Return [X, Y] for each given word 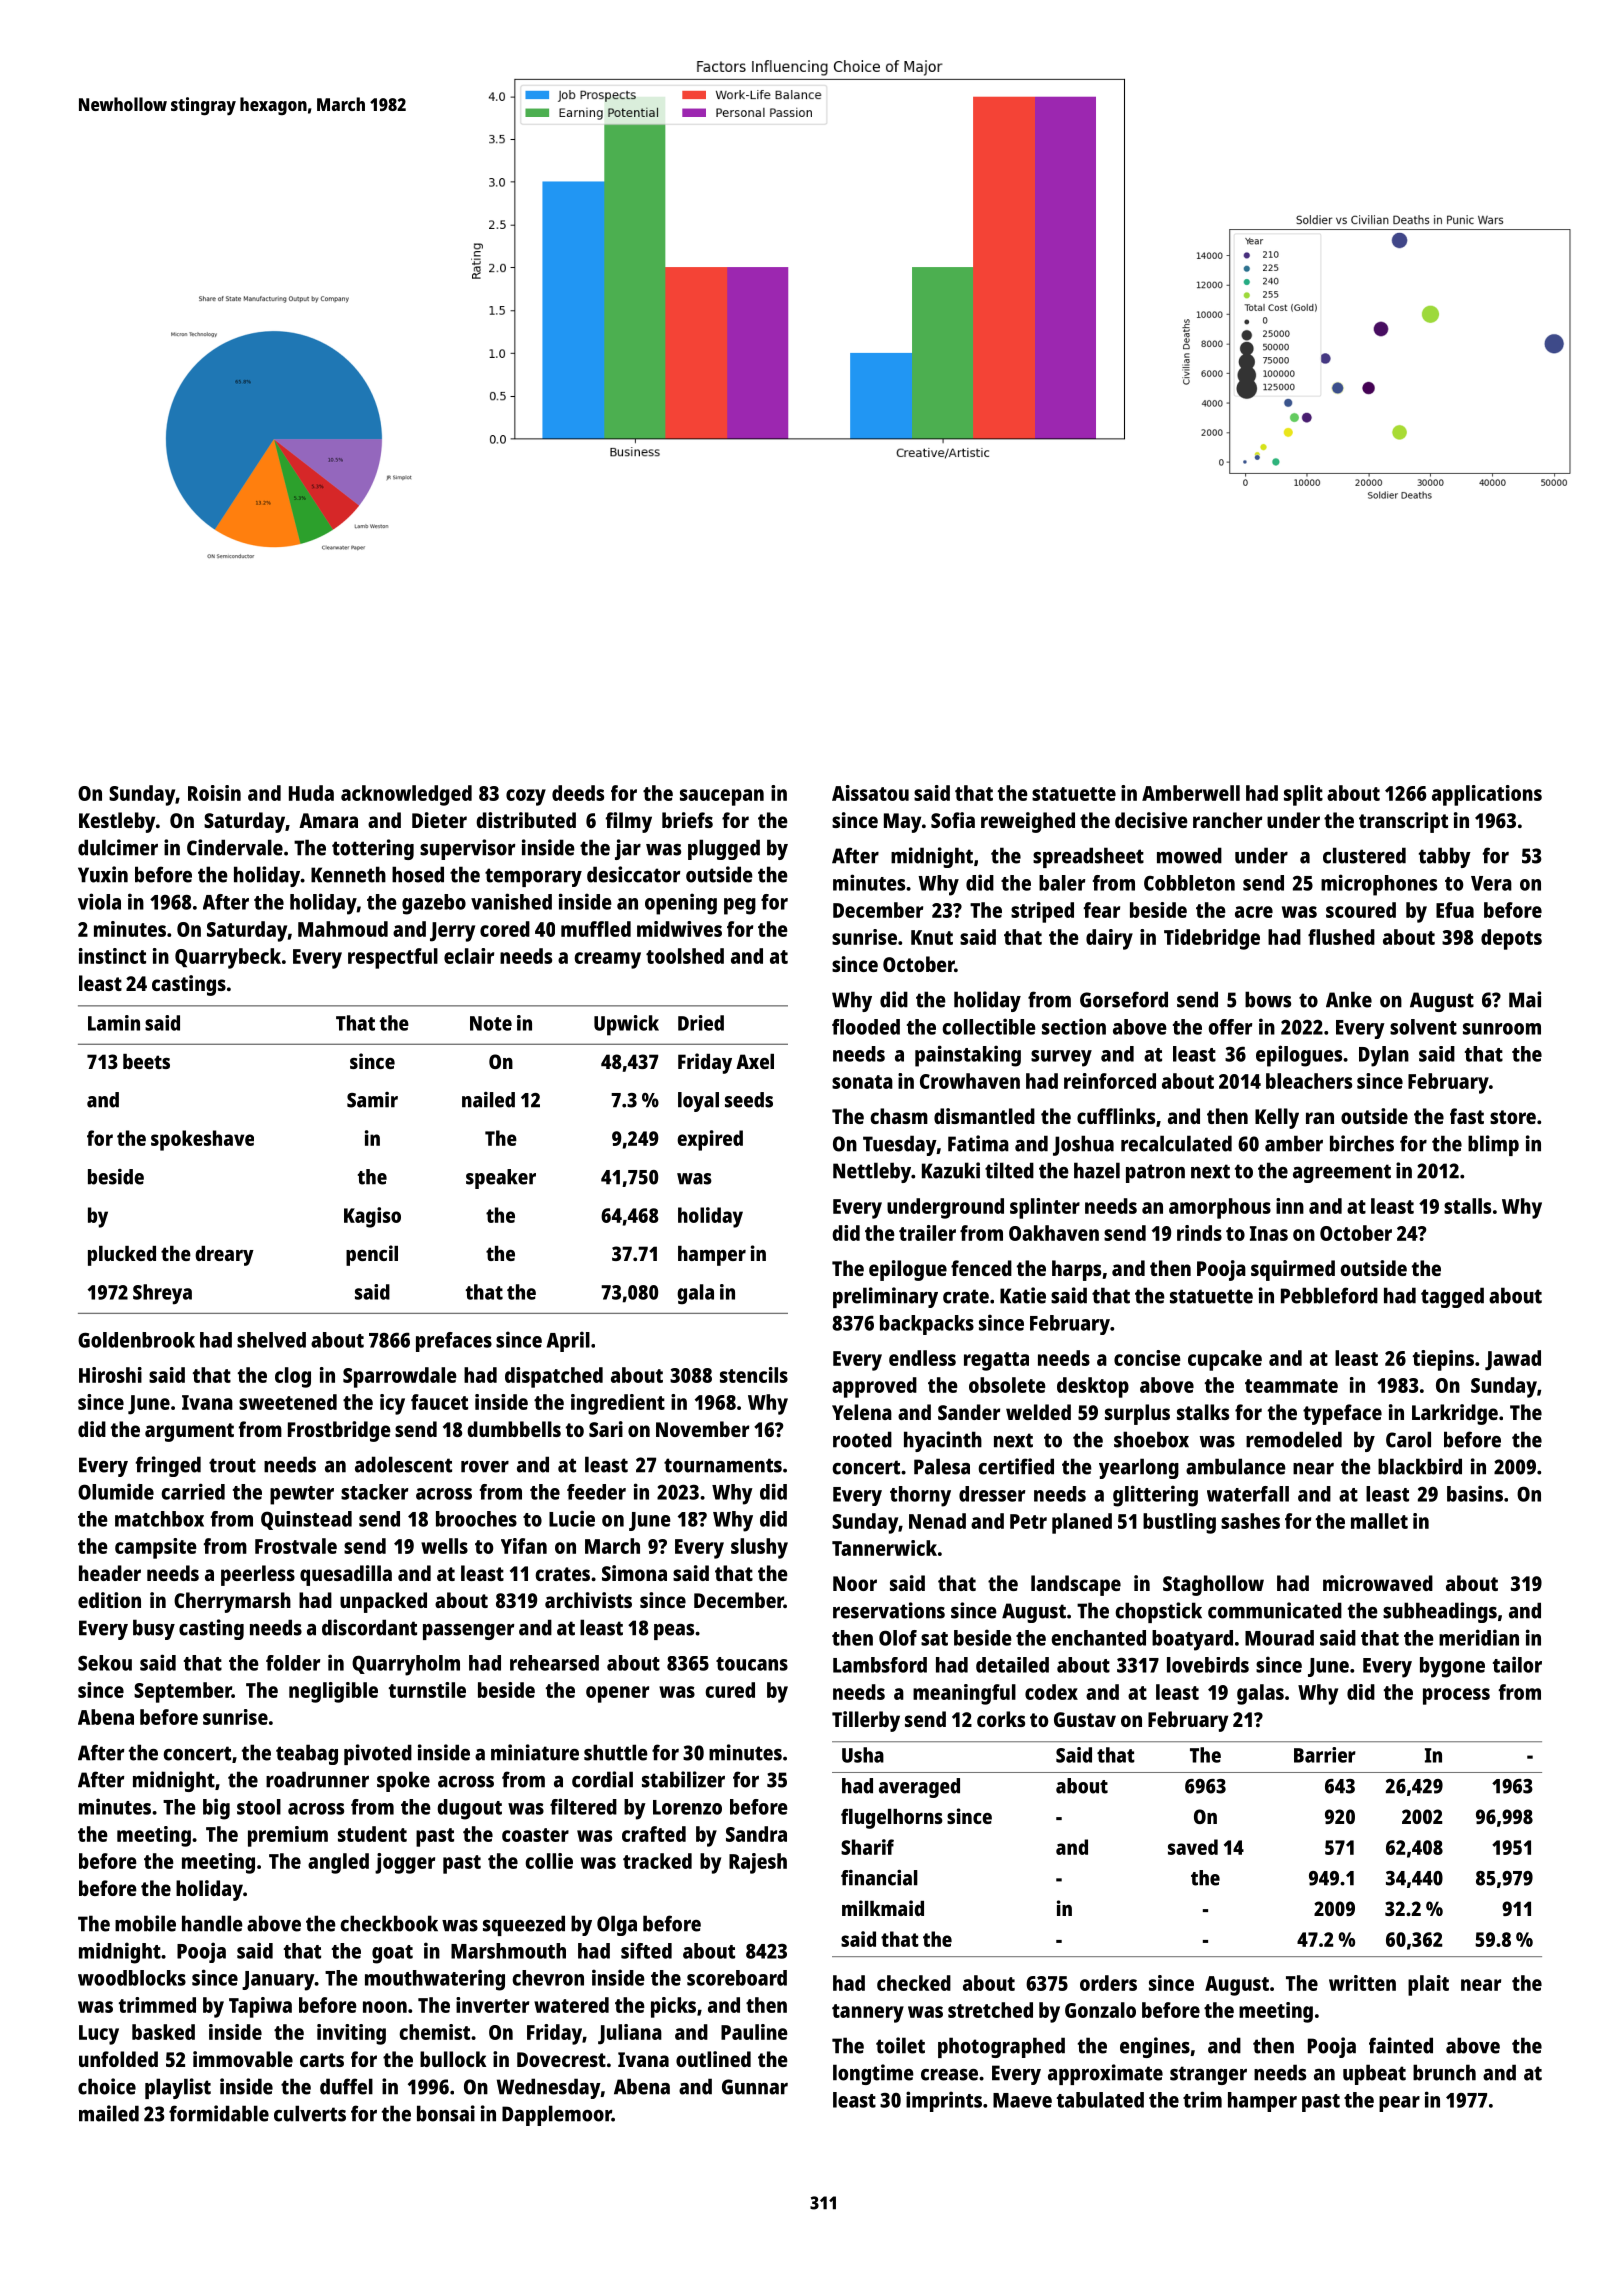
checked [914, 1983]
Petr [1028, 1521]
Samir [372, 1100]
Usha [863, 1755]
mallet [1379, 1521]
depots [1511, 939]
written [1362, 1983]
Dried [701, 1023]
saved [1193, 1847]
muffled [596, 929]
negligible [333, 1692]
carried [193, 1491]
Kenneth [348, 874]
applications [1487, 795]
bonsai [446, 2113]
